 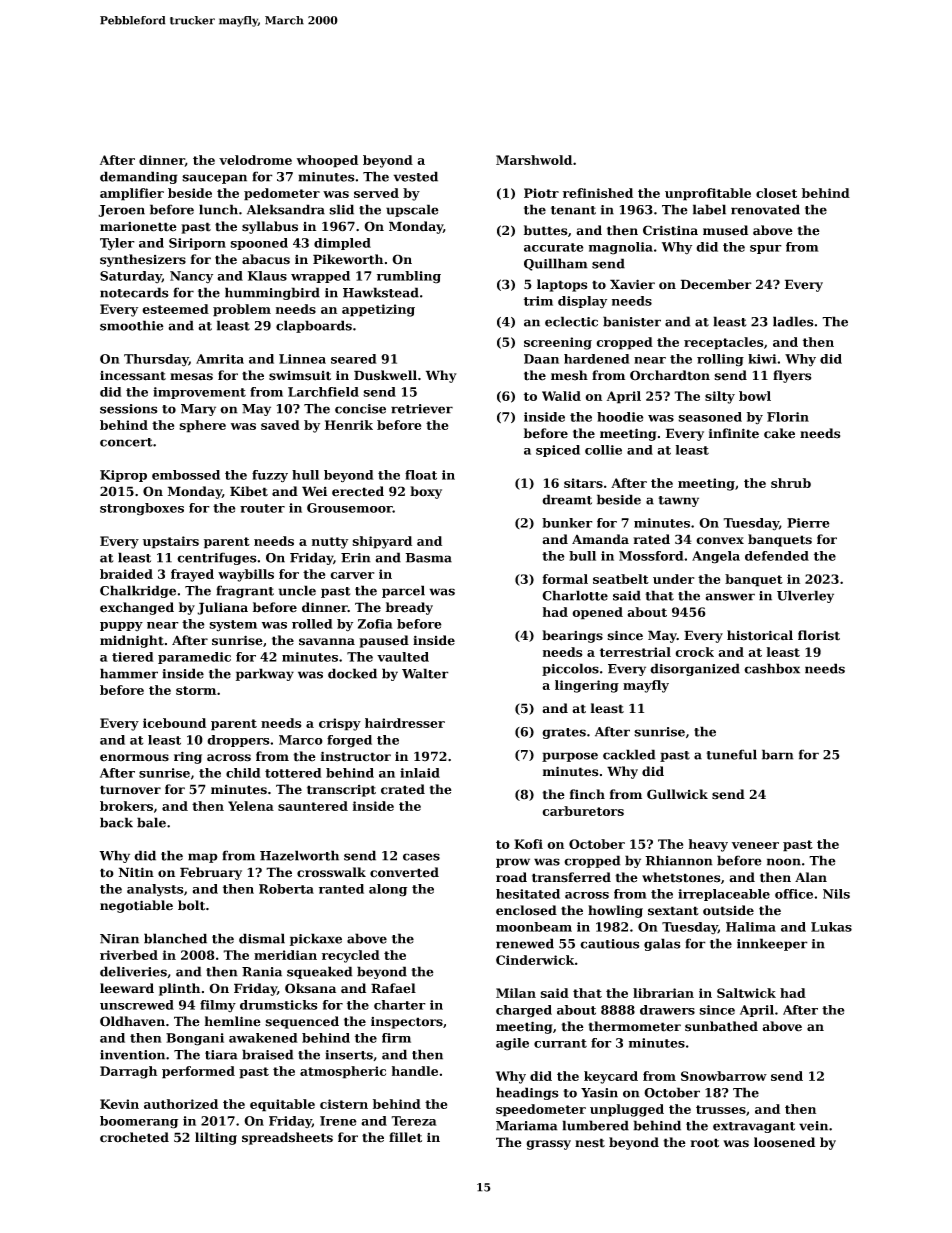 I want to click on centrifuges, so click(x=217, y=558).
